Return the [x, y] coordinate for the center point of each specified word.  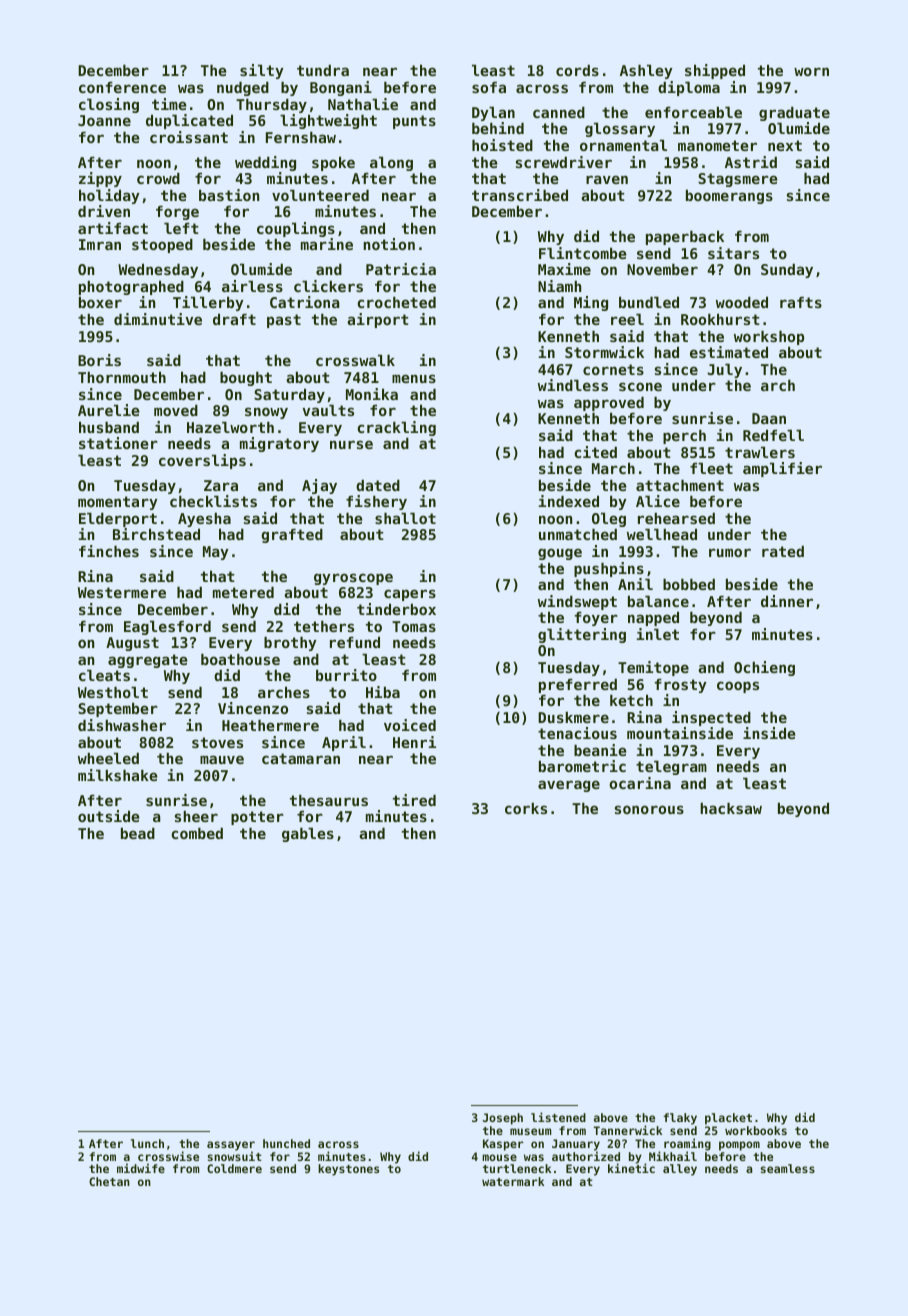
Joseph [503, 1119]
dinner [787, 601]
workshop [769, 338]
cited [596, 452]
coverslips [202, 461]
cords [577, 70]
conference [122, 87]
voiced [410, 725]
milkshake [118, 775]
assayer [231, 1146]
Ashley [646, 72]
